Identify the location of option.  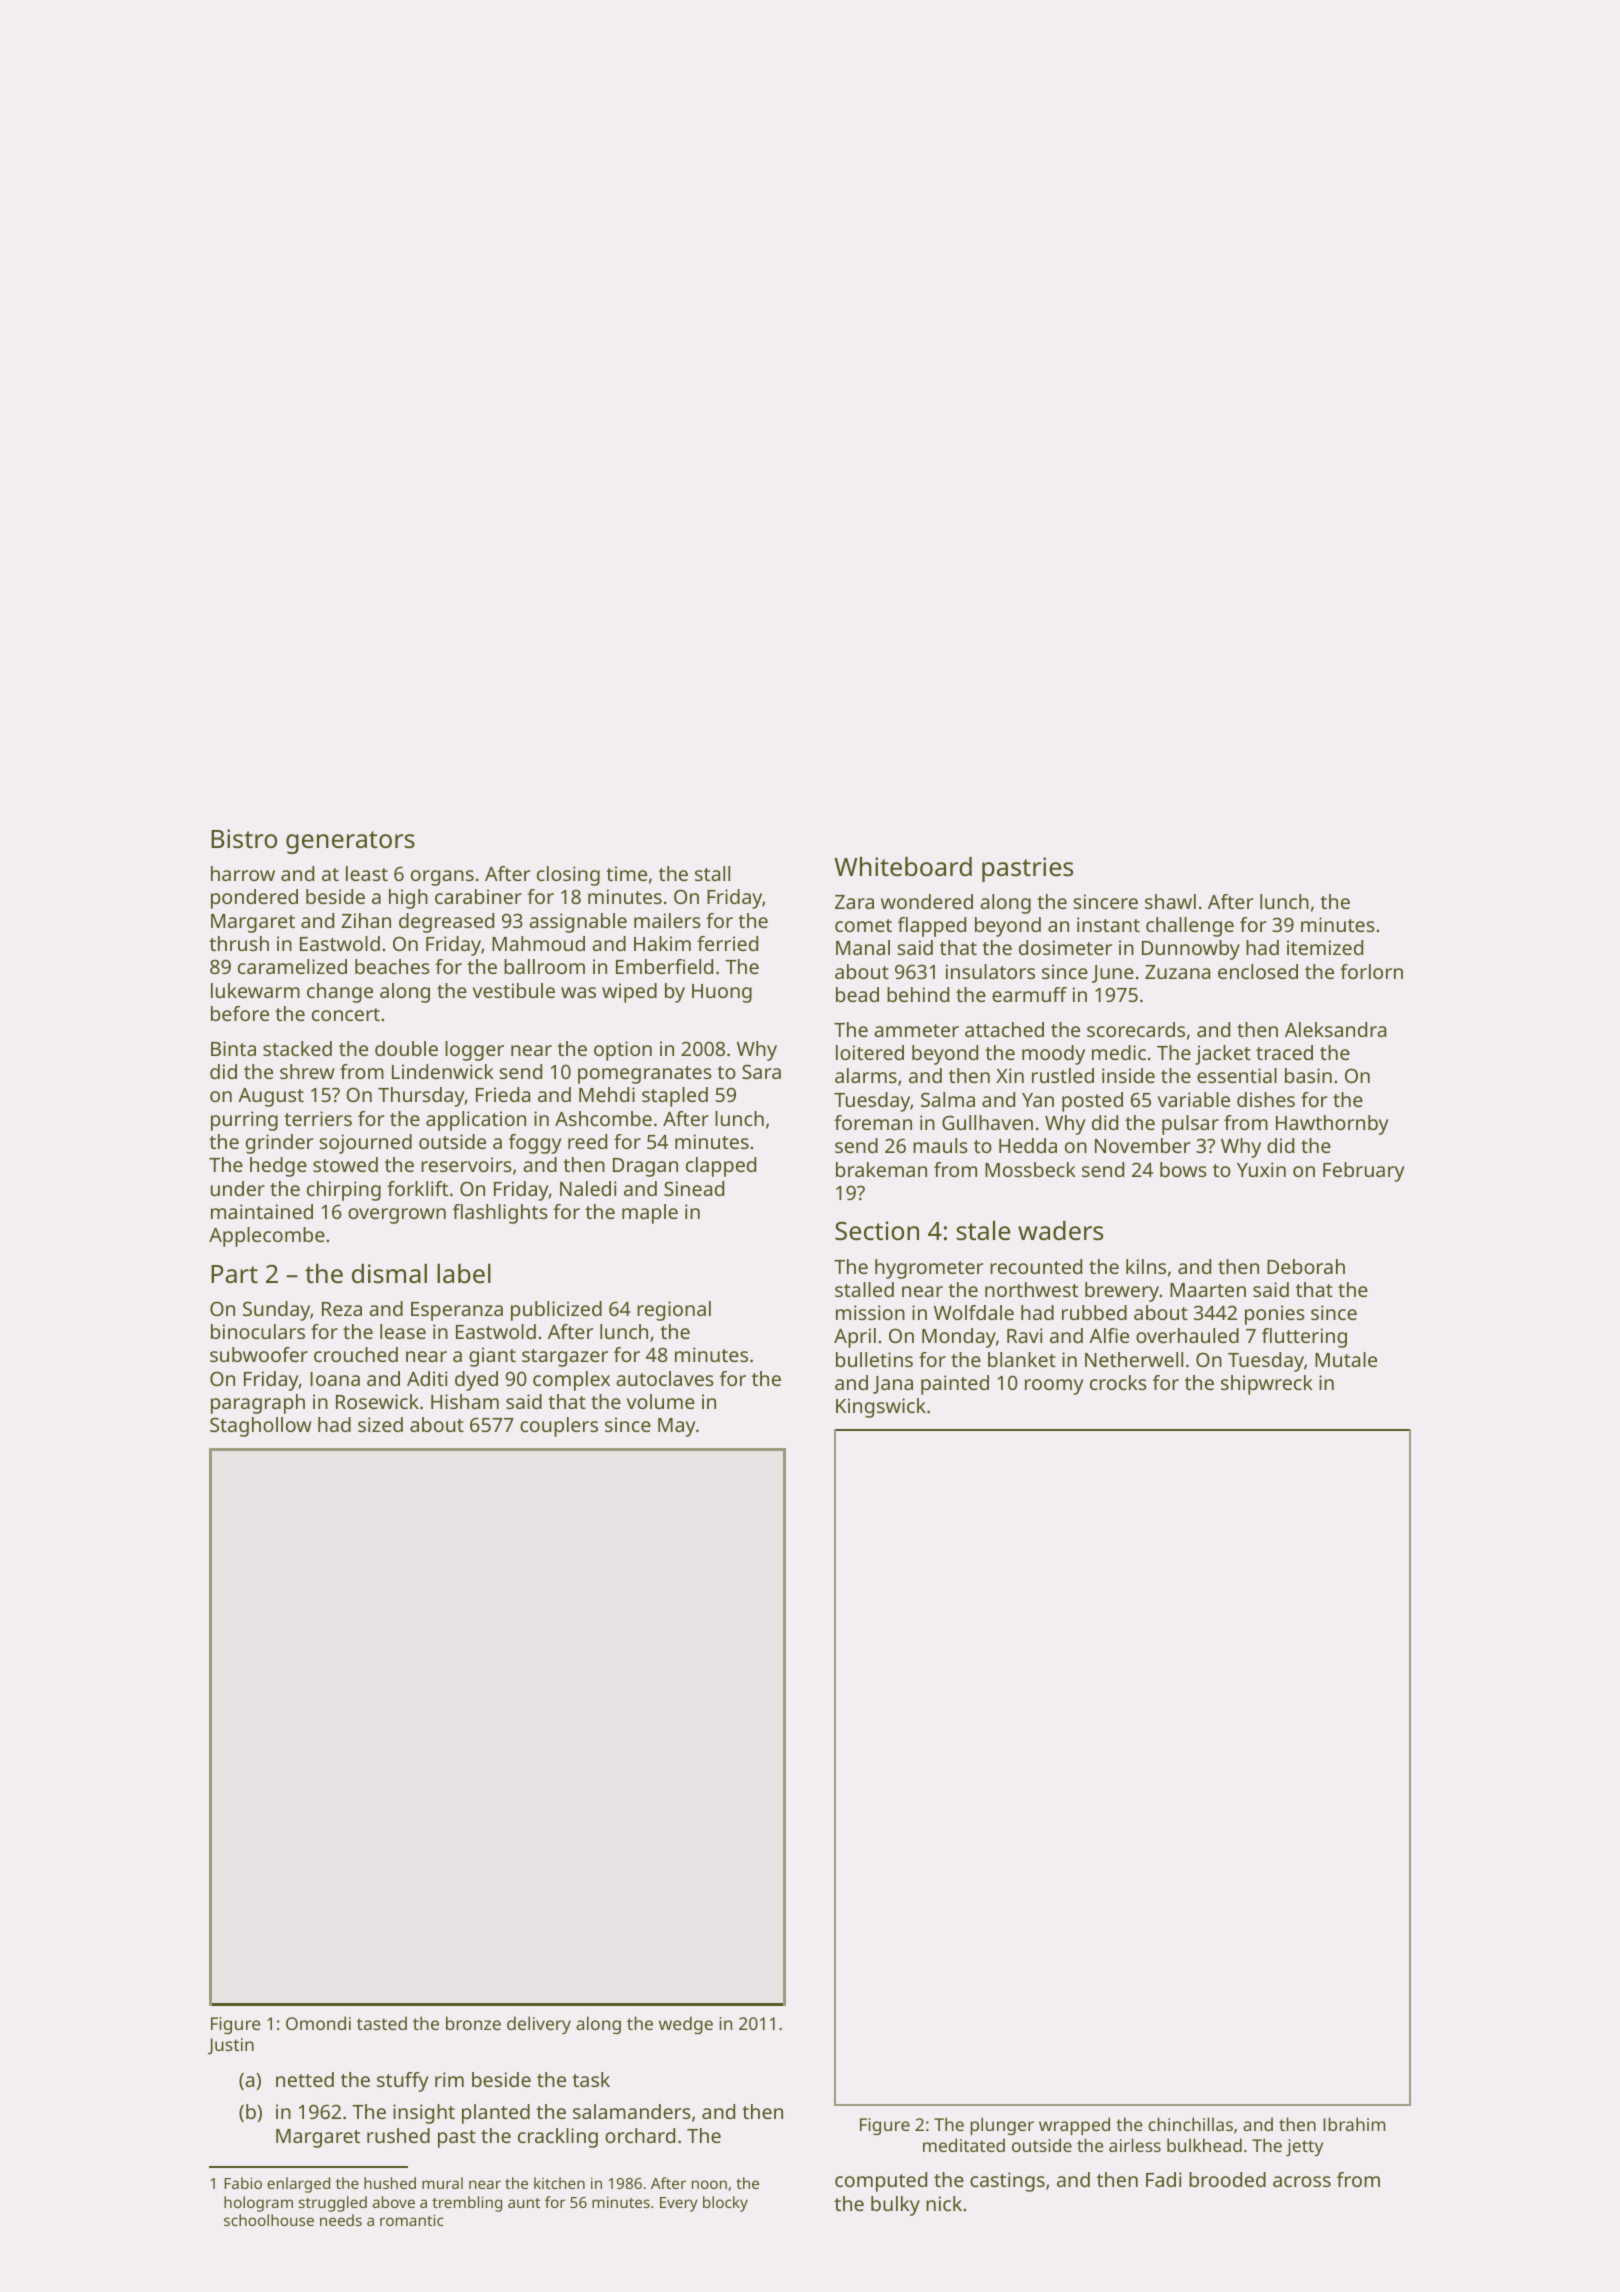
(623, 1051).
